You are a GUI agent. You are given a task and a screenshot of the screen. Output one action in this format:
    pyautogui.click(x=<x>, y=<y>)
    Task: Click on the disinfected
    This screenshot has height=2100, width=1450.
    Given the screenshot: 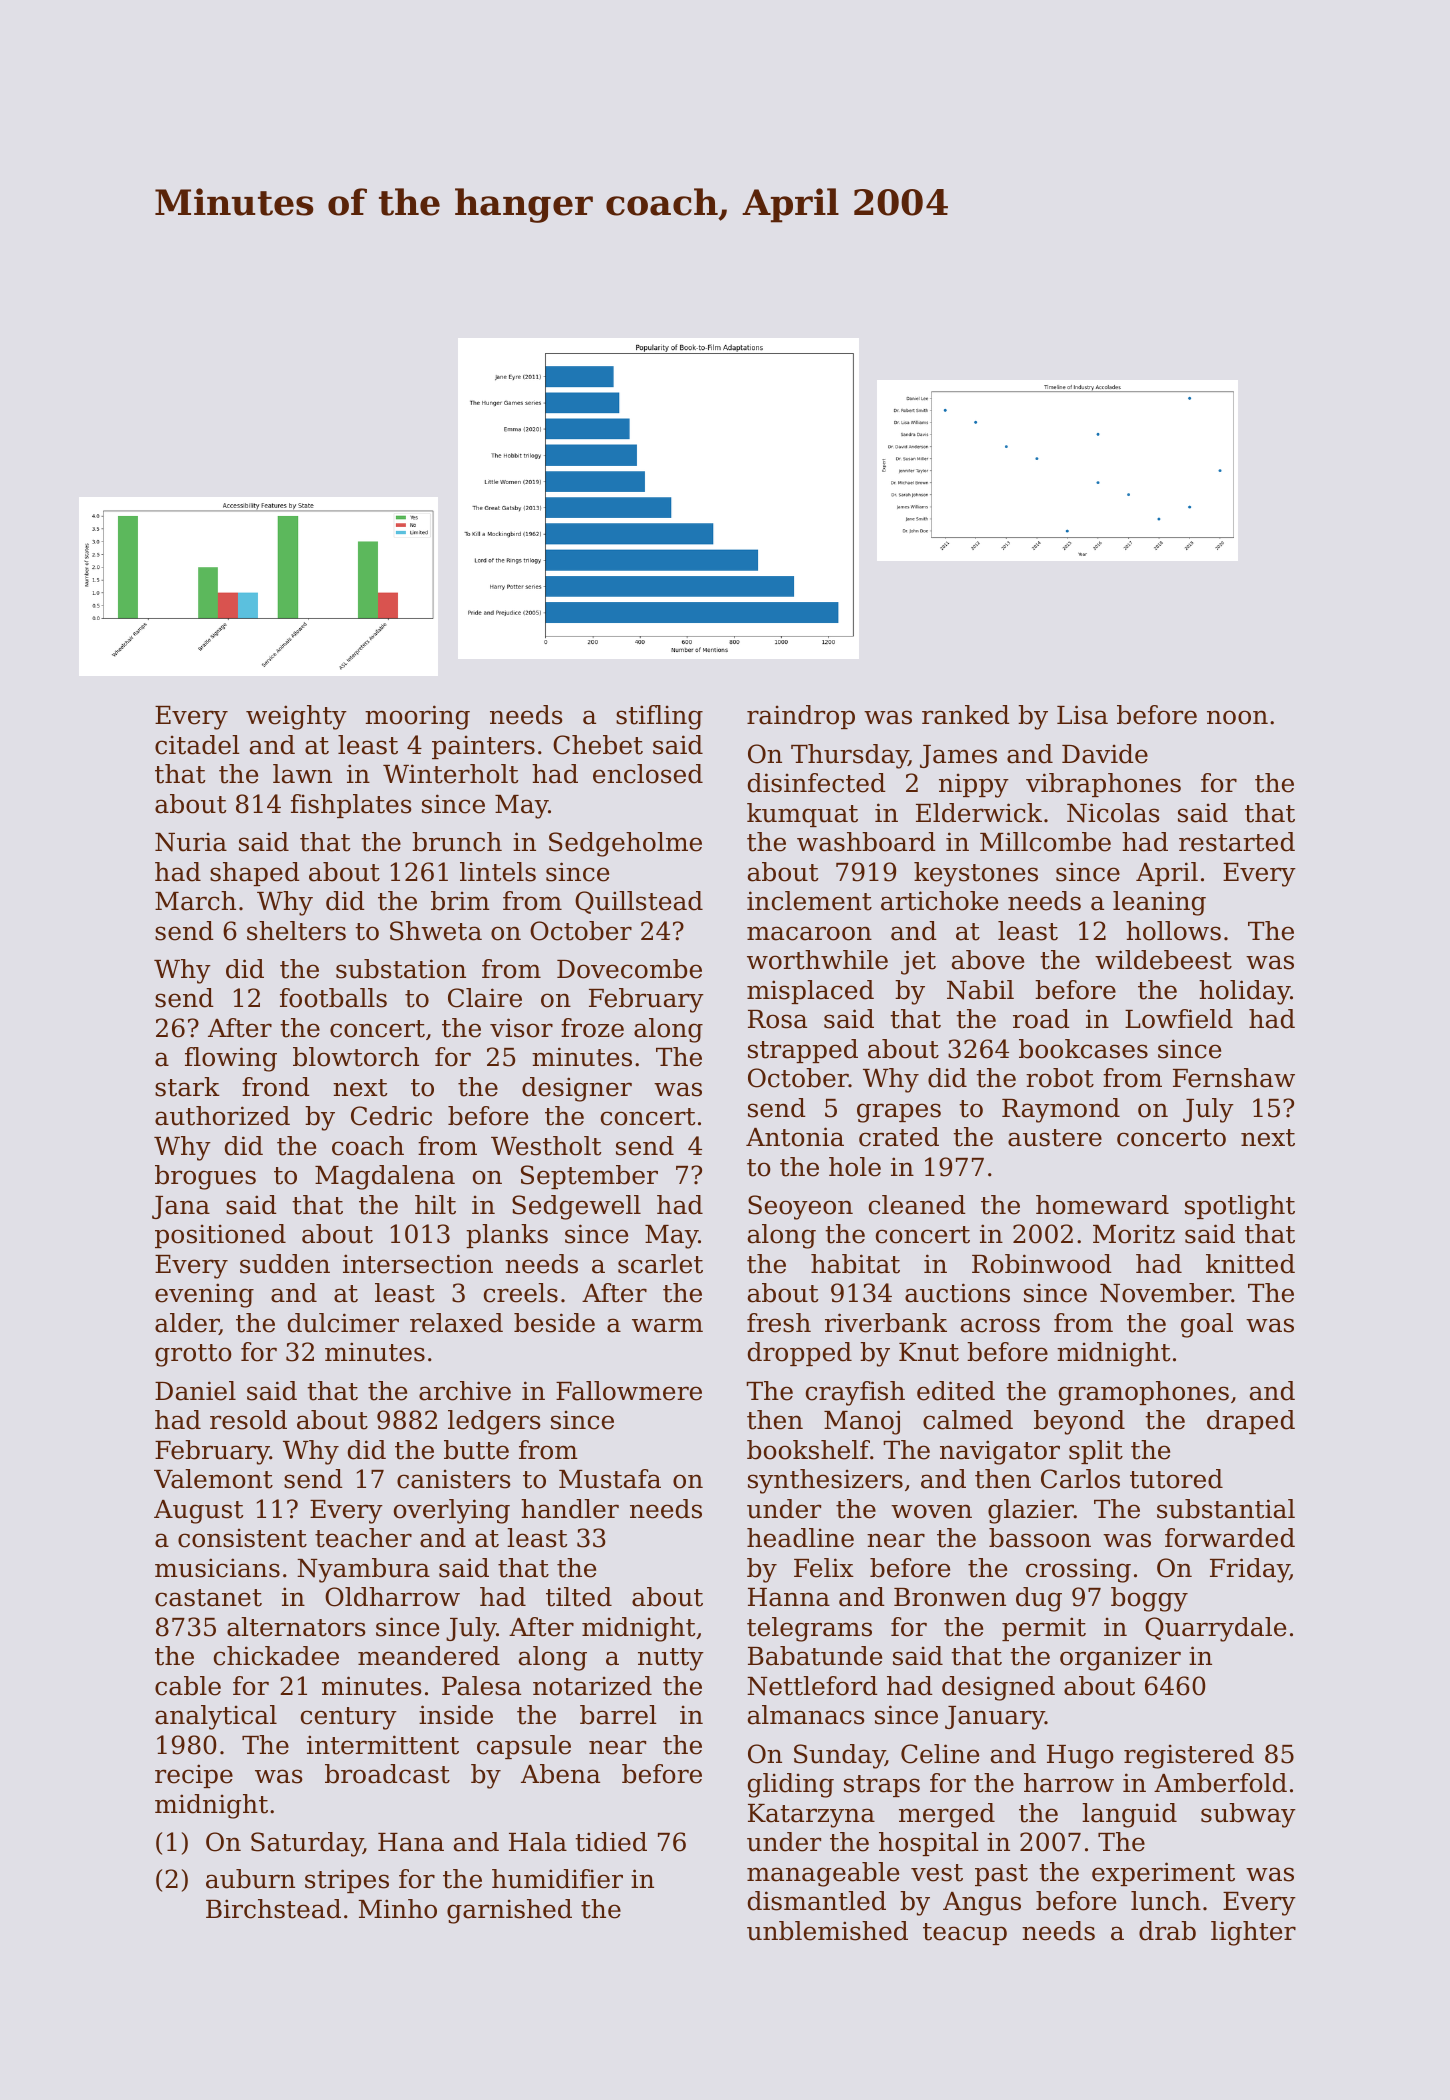 What is the action you would take?
    pyautogui.click(x=817, y=783)
